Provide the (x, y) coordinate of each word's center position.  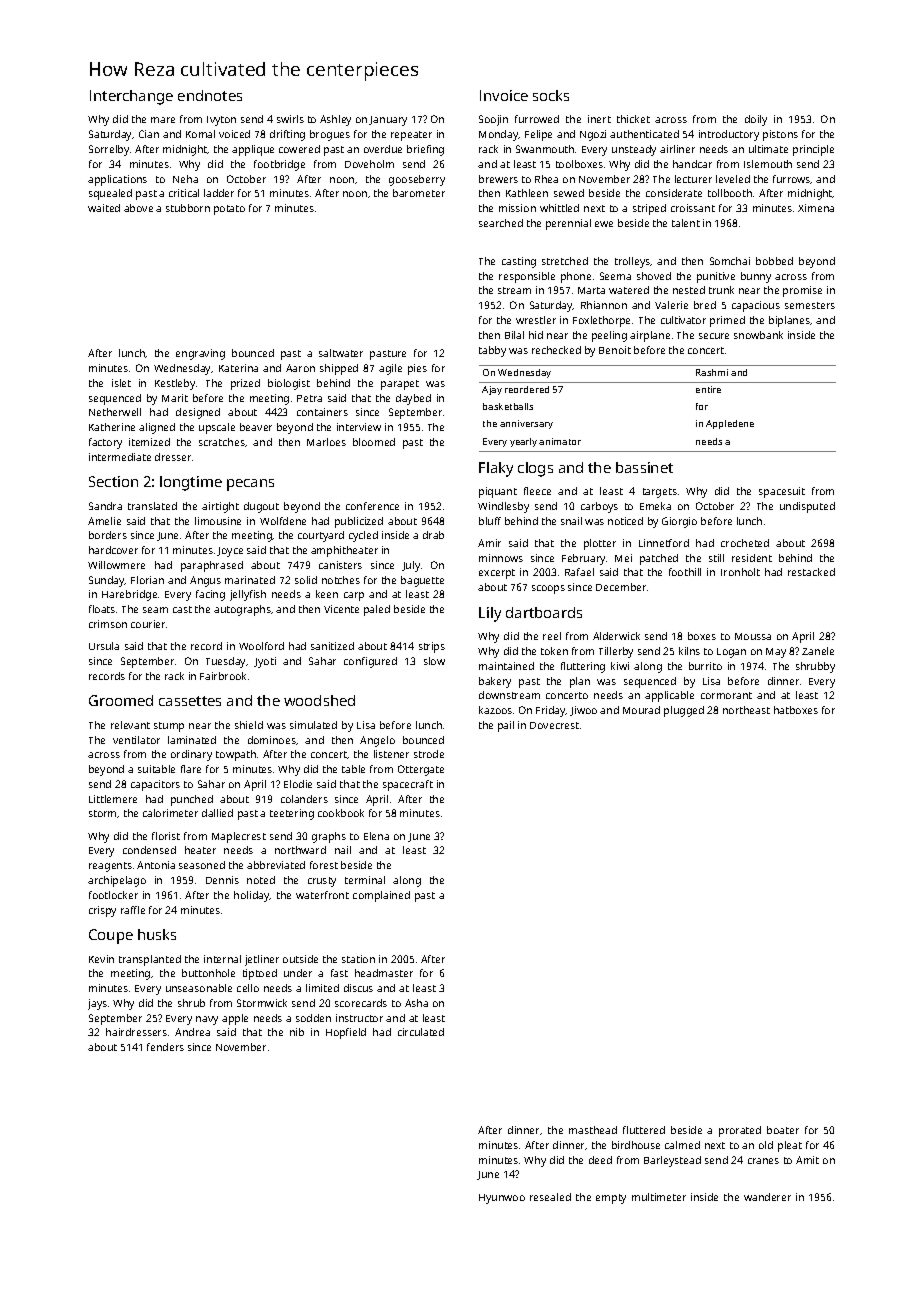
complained (381, 896)
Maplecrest (239, 837)
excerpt (497, 574)
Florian (147, 580)
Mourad (641, 710)
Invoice (504, 95)
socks (551, 95)
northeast (746, 710)
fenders (165, 1047)
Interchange (131, 97)
